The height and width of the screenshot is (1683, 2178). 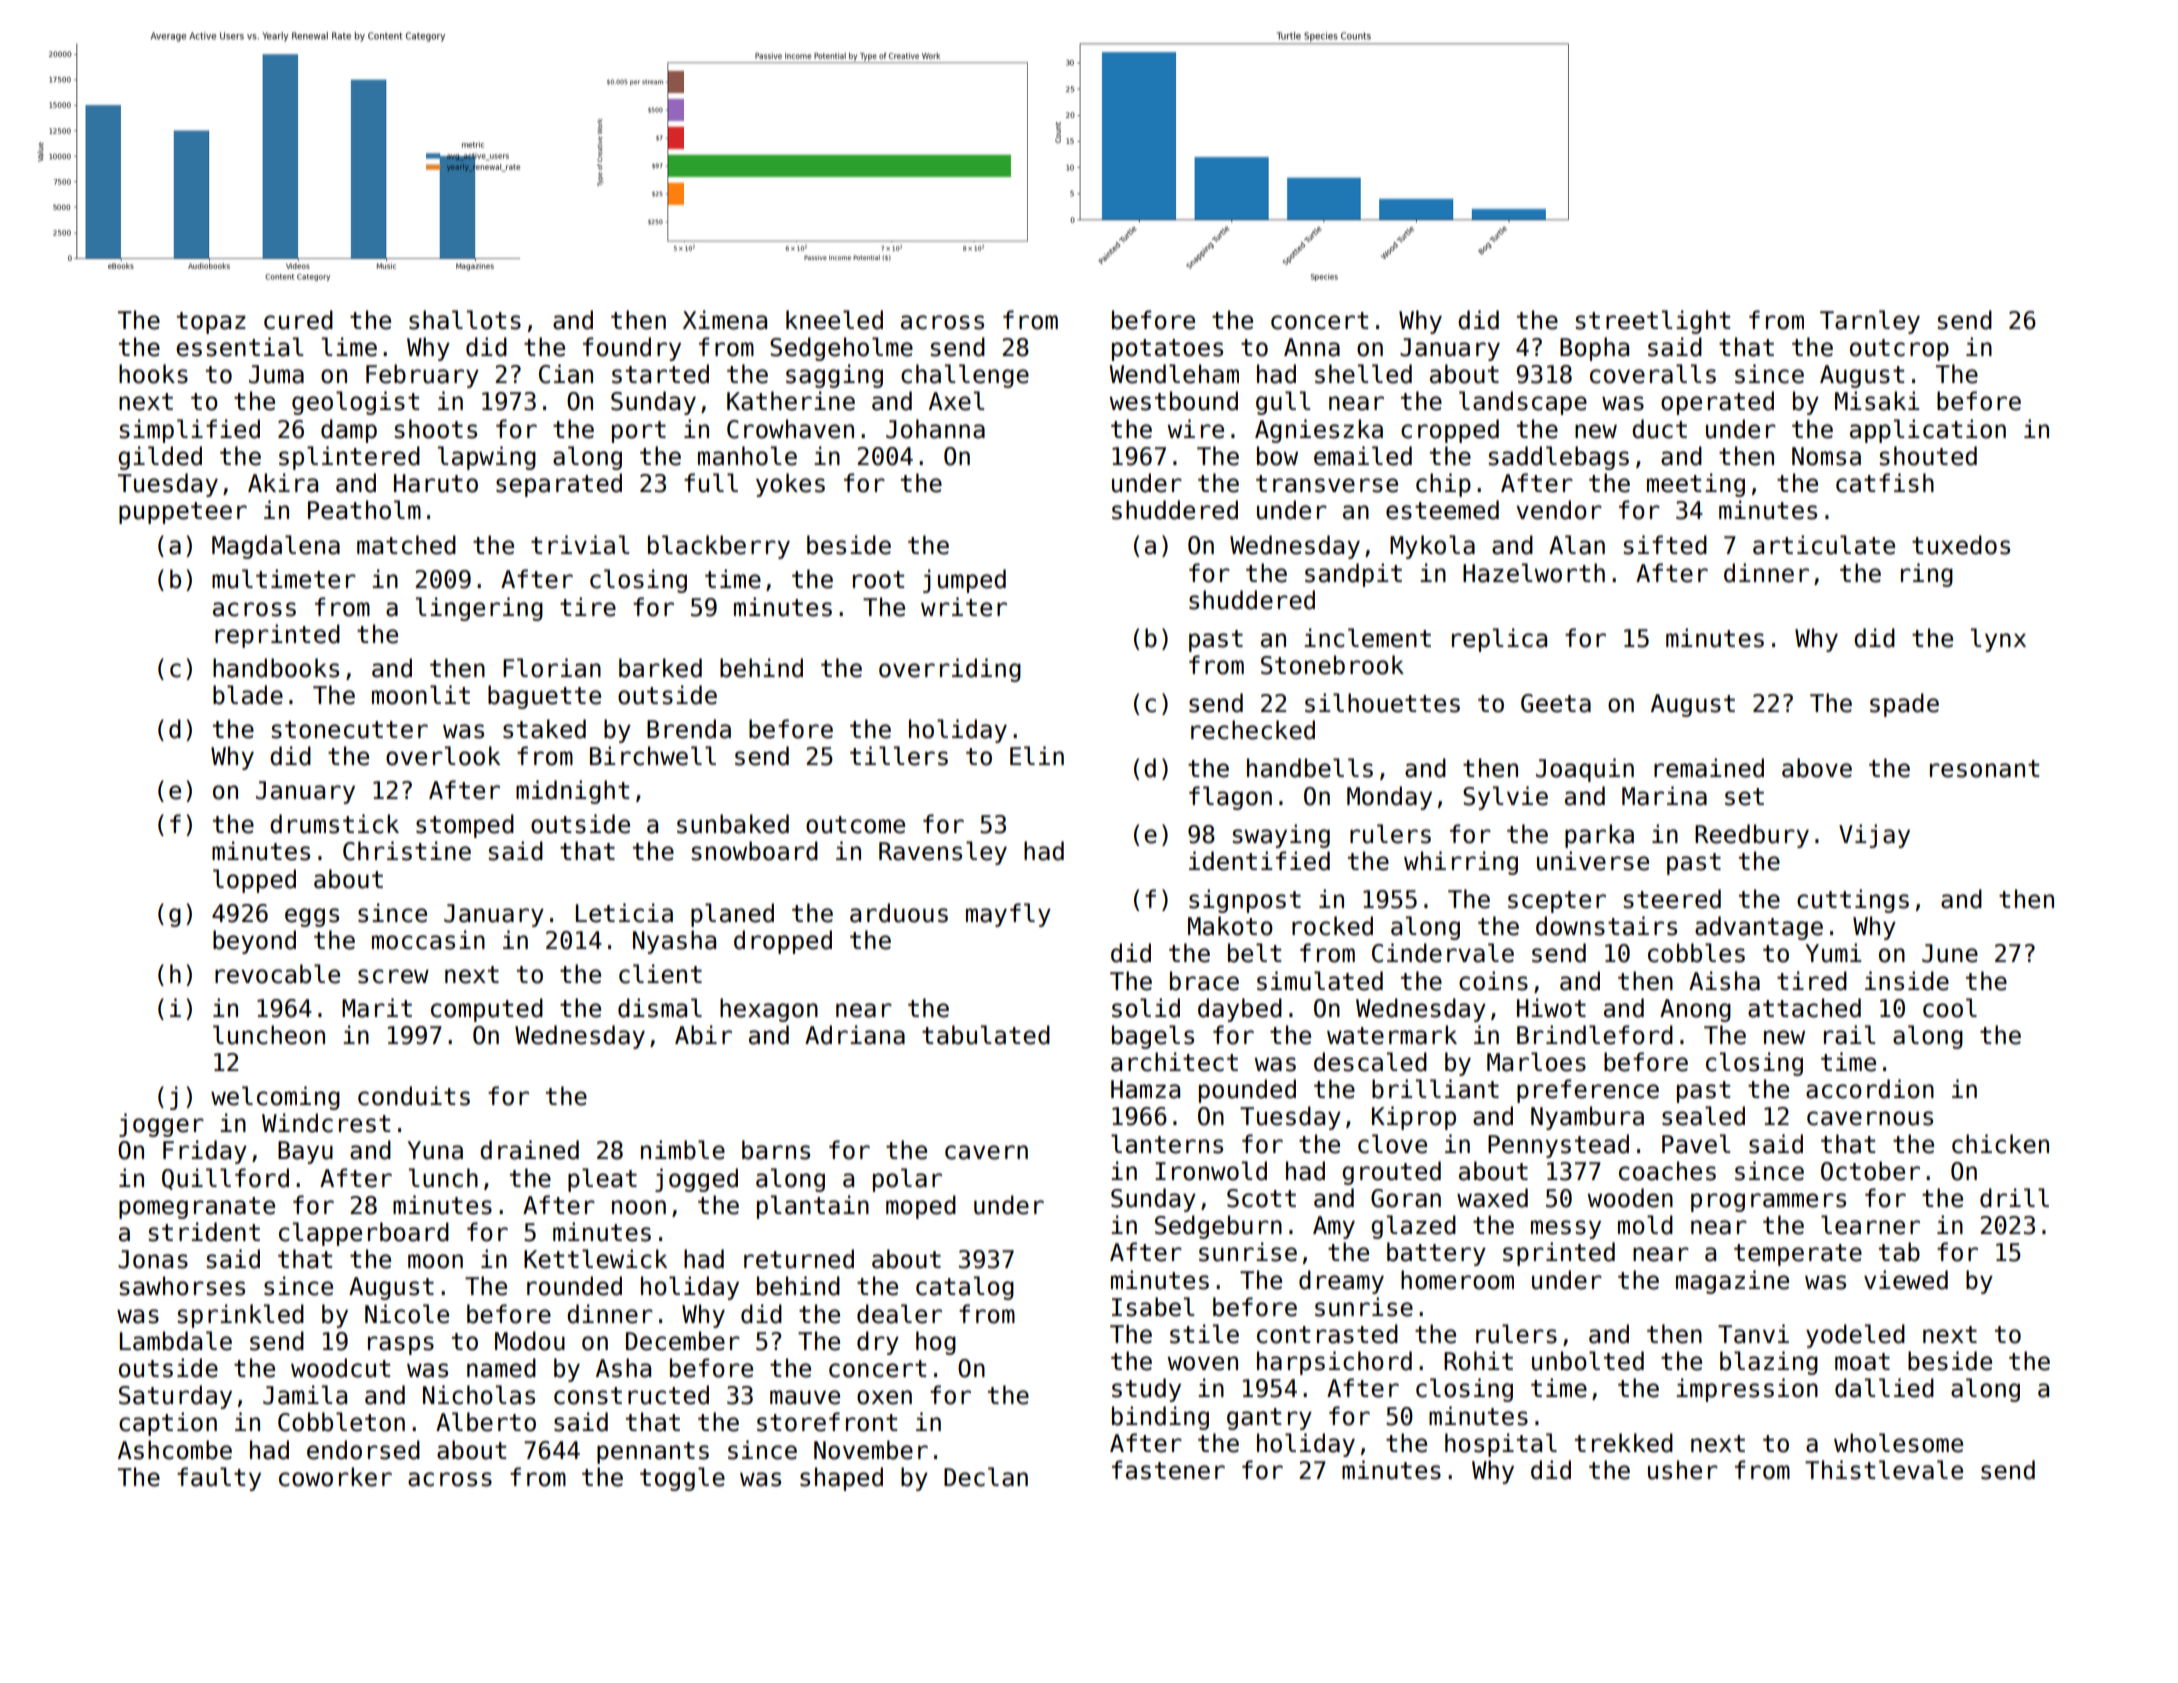 What do you see at coordinates (465, 320) in the screenshot?
I see `shallots` at bounding box center [465, 320].
